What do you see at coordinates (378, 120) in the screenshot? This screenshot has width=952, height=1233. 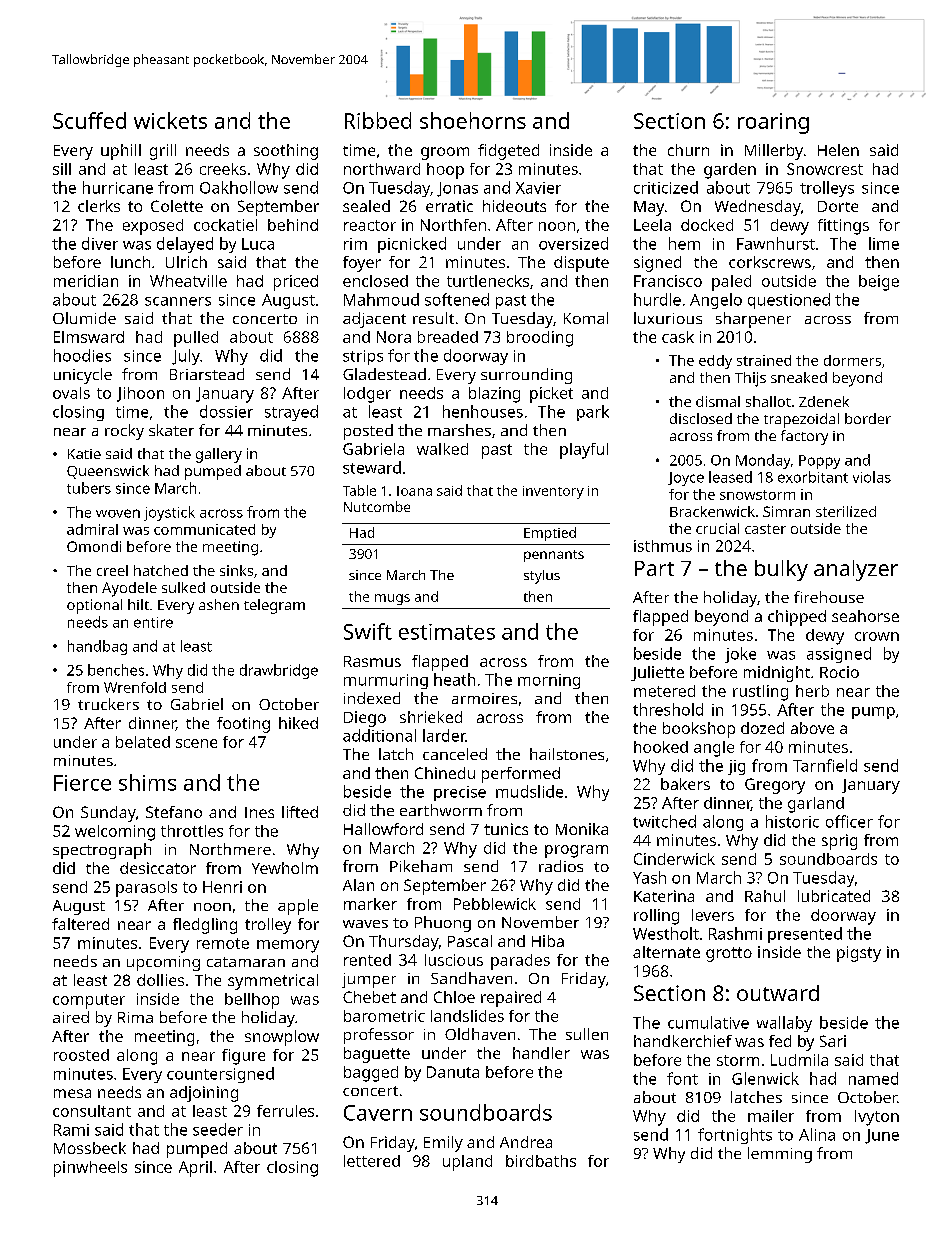 I see `Ribbed` at bounding box center [378, 120].
